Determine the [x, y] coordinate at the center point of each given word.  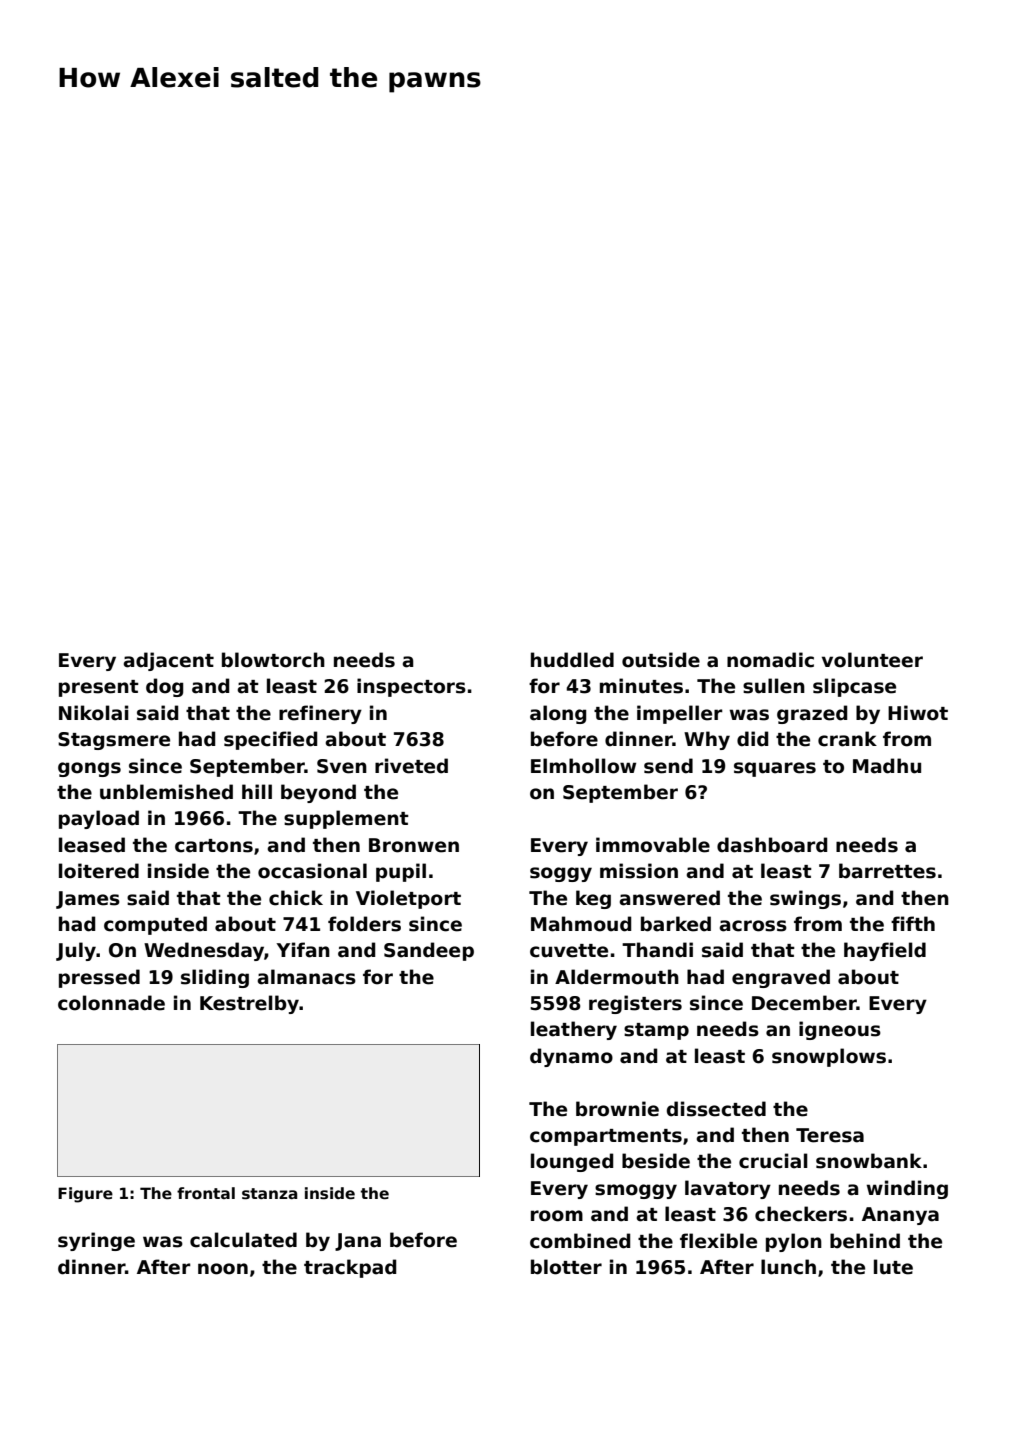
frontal [206, 1193]
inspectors [411, 687]
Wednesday [204, 951]
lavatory [728, 1189]
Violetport [408, 899]
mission [639, 871]
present [99, 688]
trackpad [350, 1268]
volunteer [872, 660]
